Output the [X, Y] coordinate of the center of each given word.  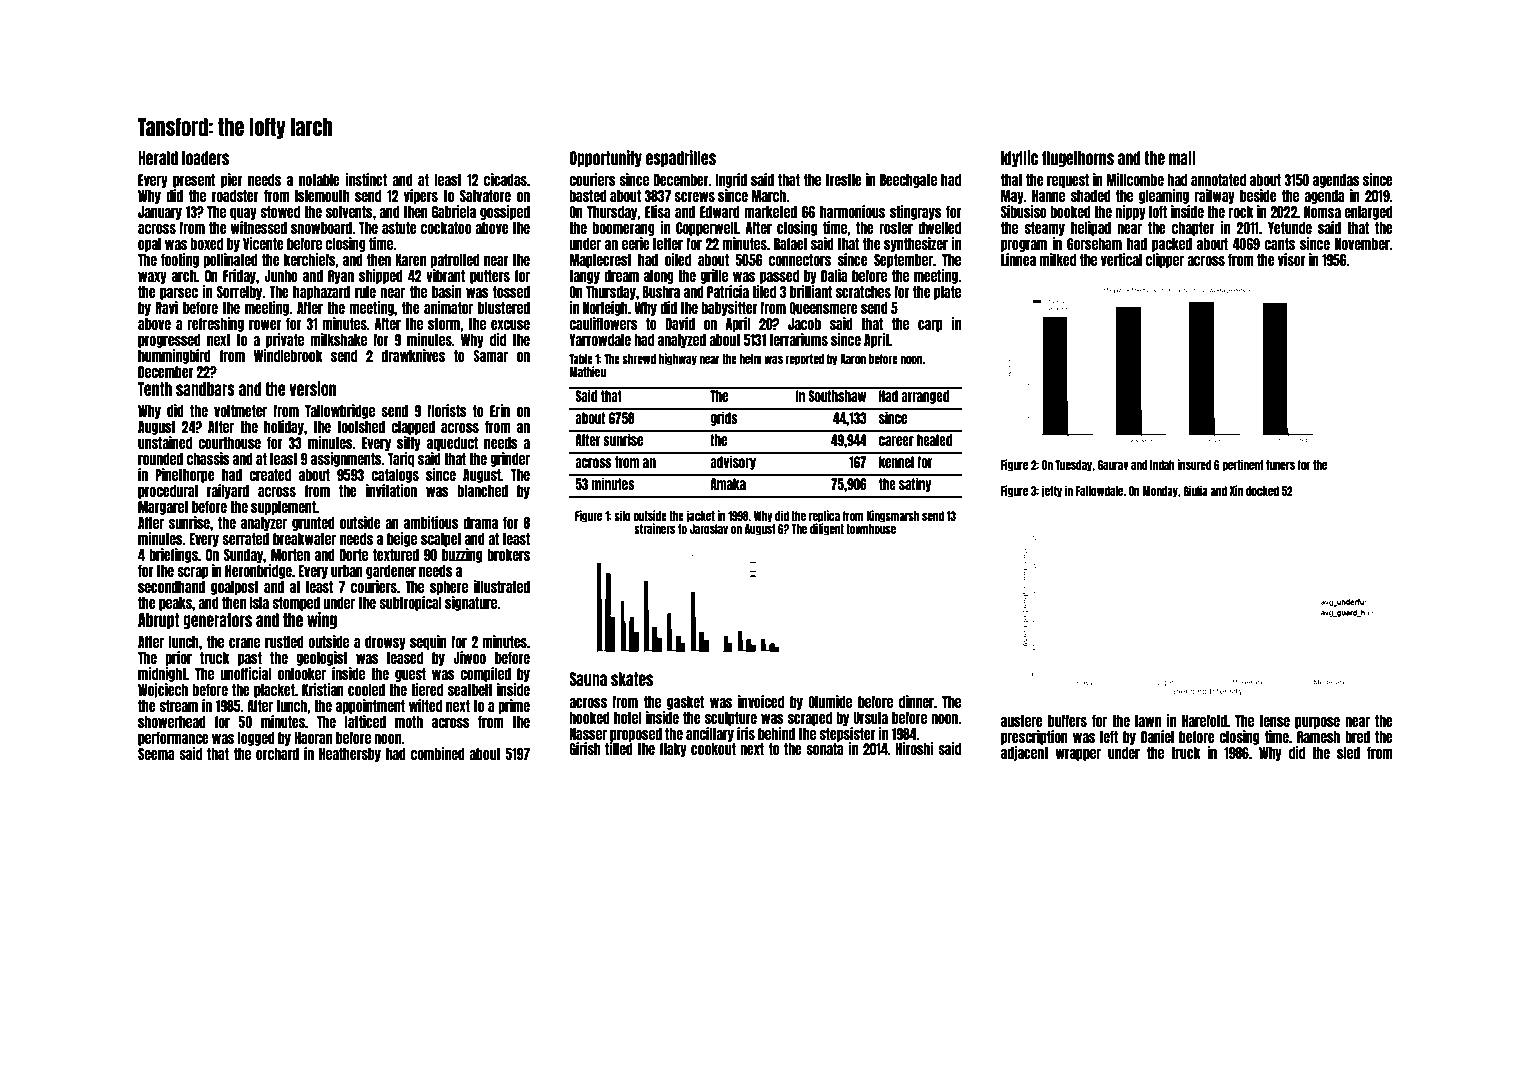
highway [678, 359]
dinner [916, 701]
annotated [1218, 180]
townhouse [871, 529]
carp [930, 326]
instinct [366, 179]
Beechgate [908, 181]
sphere [449, 588]
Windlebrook [288, 355]
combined [438, 753]
